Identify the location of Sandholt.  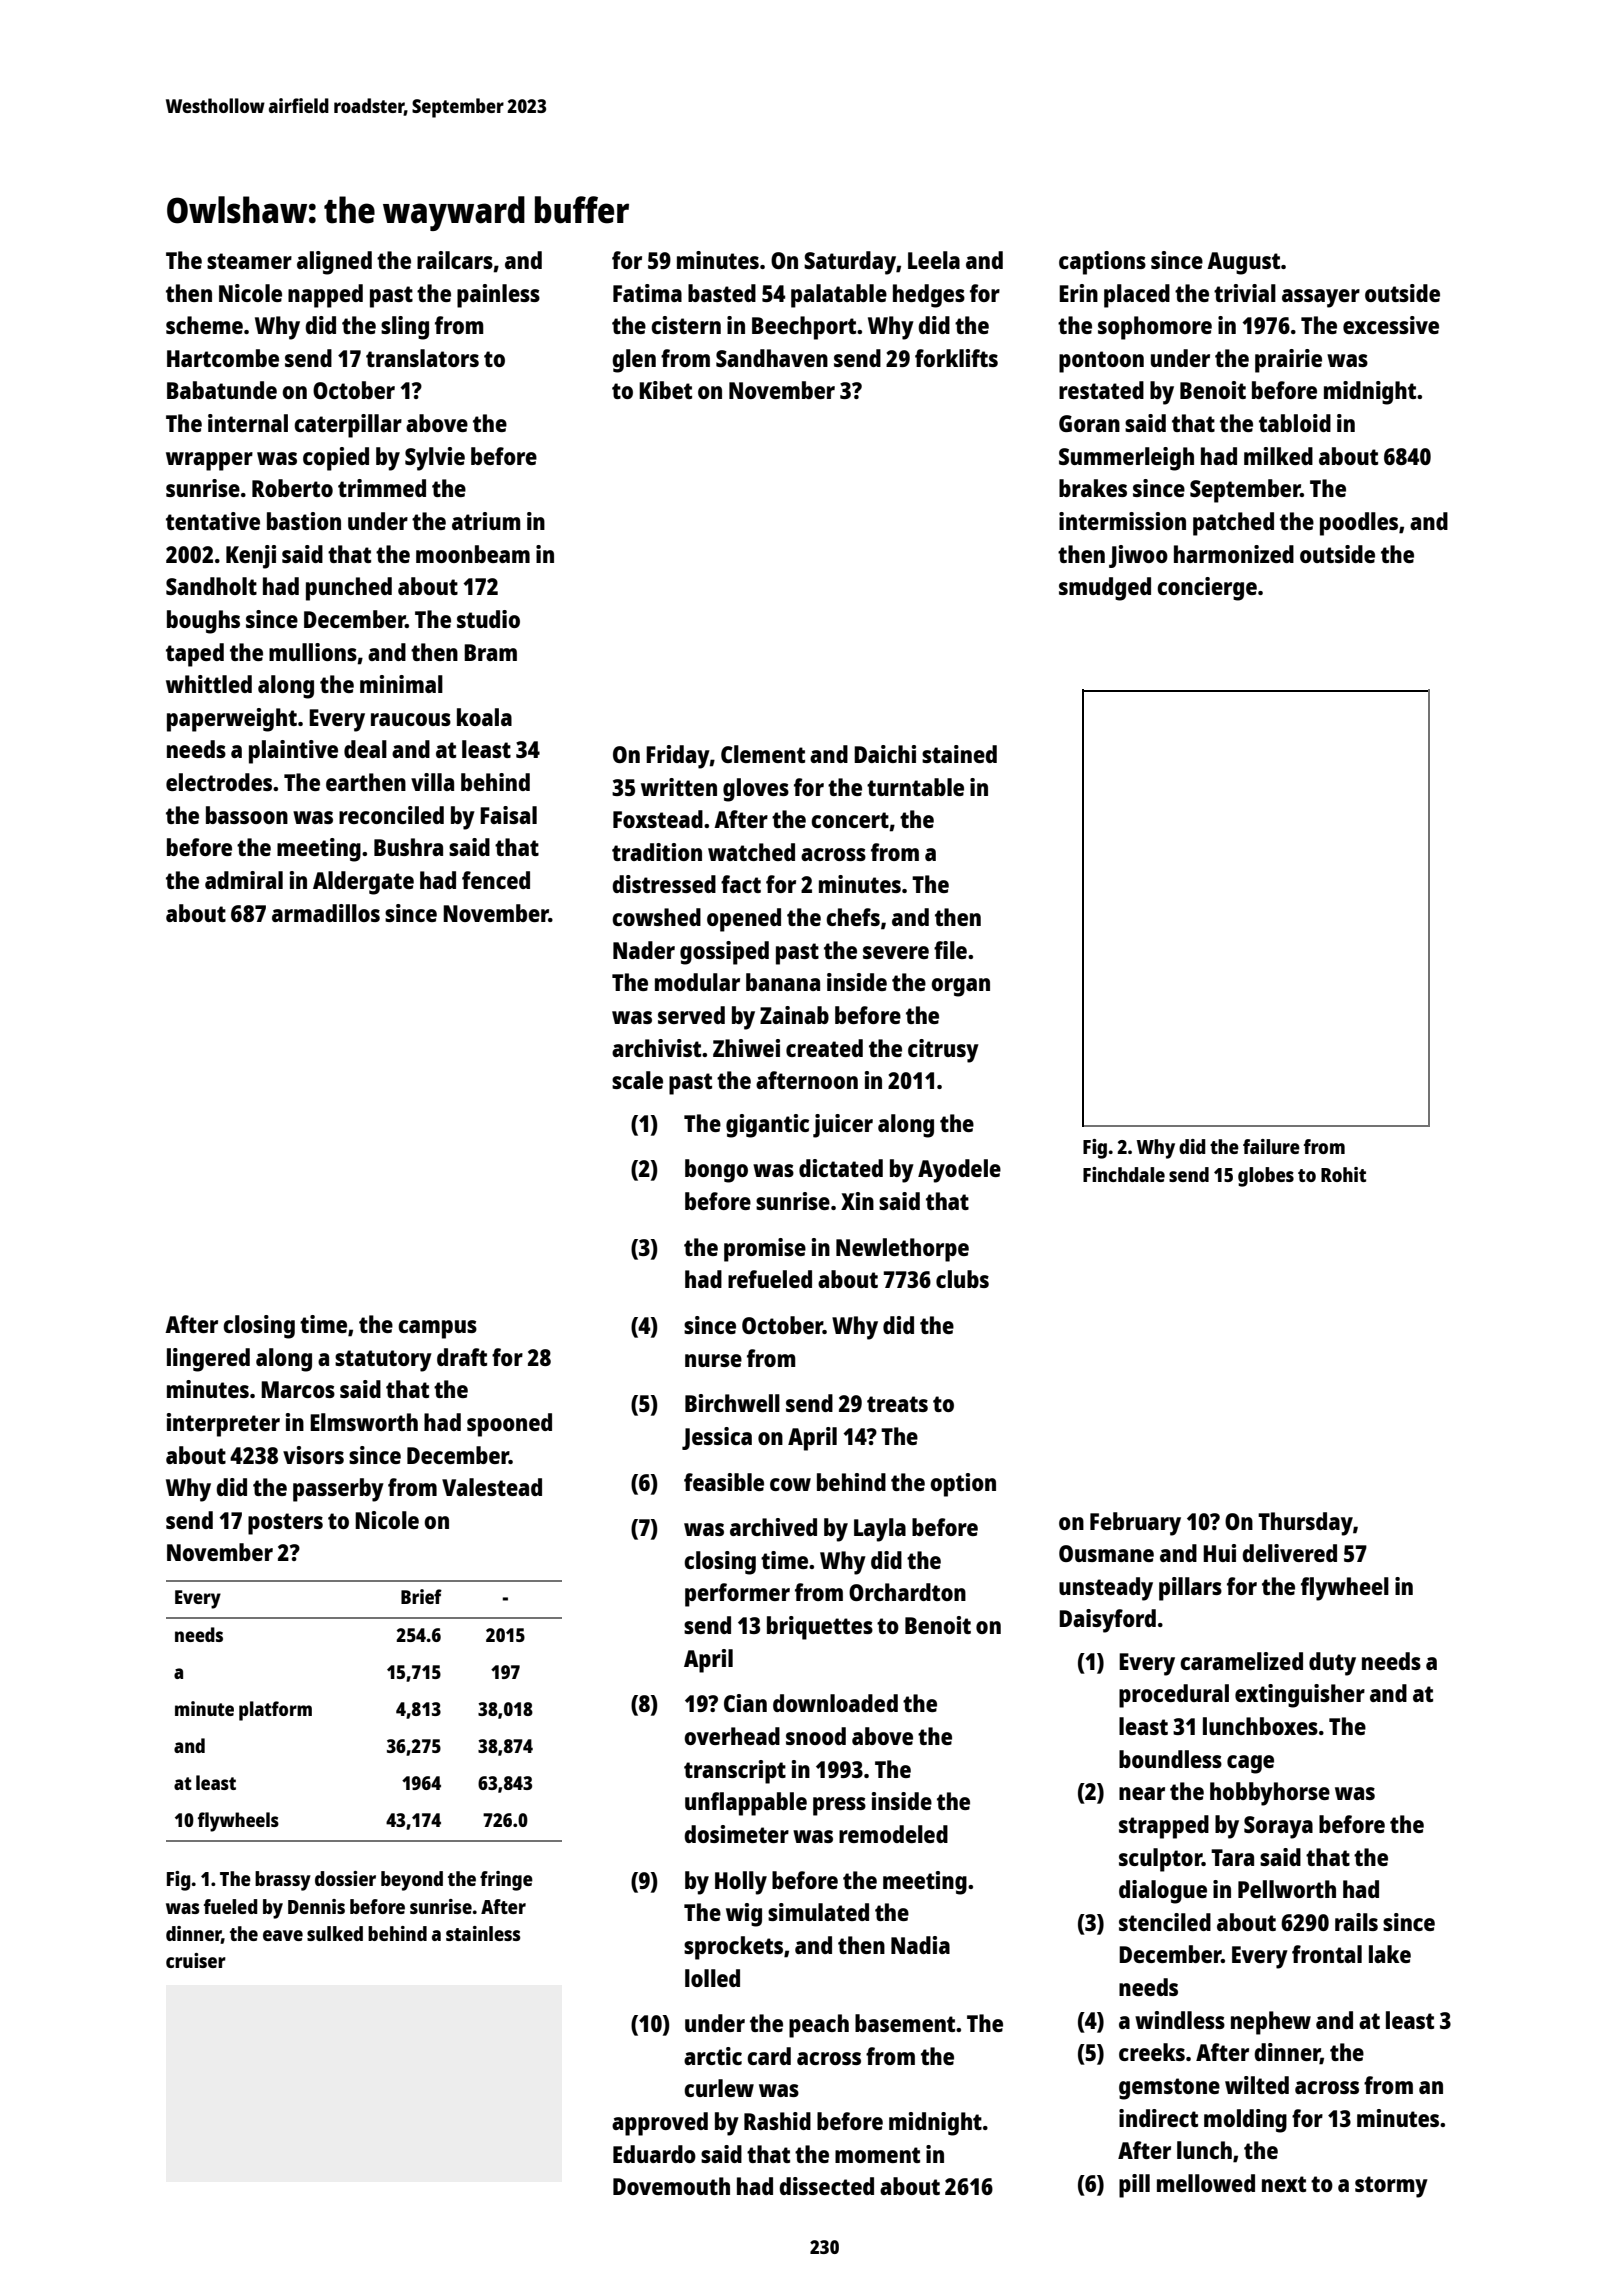
(211, 586).
